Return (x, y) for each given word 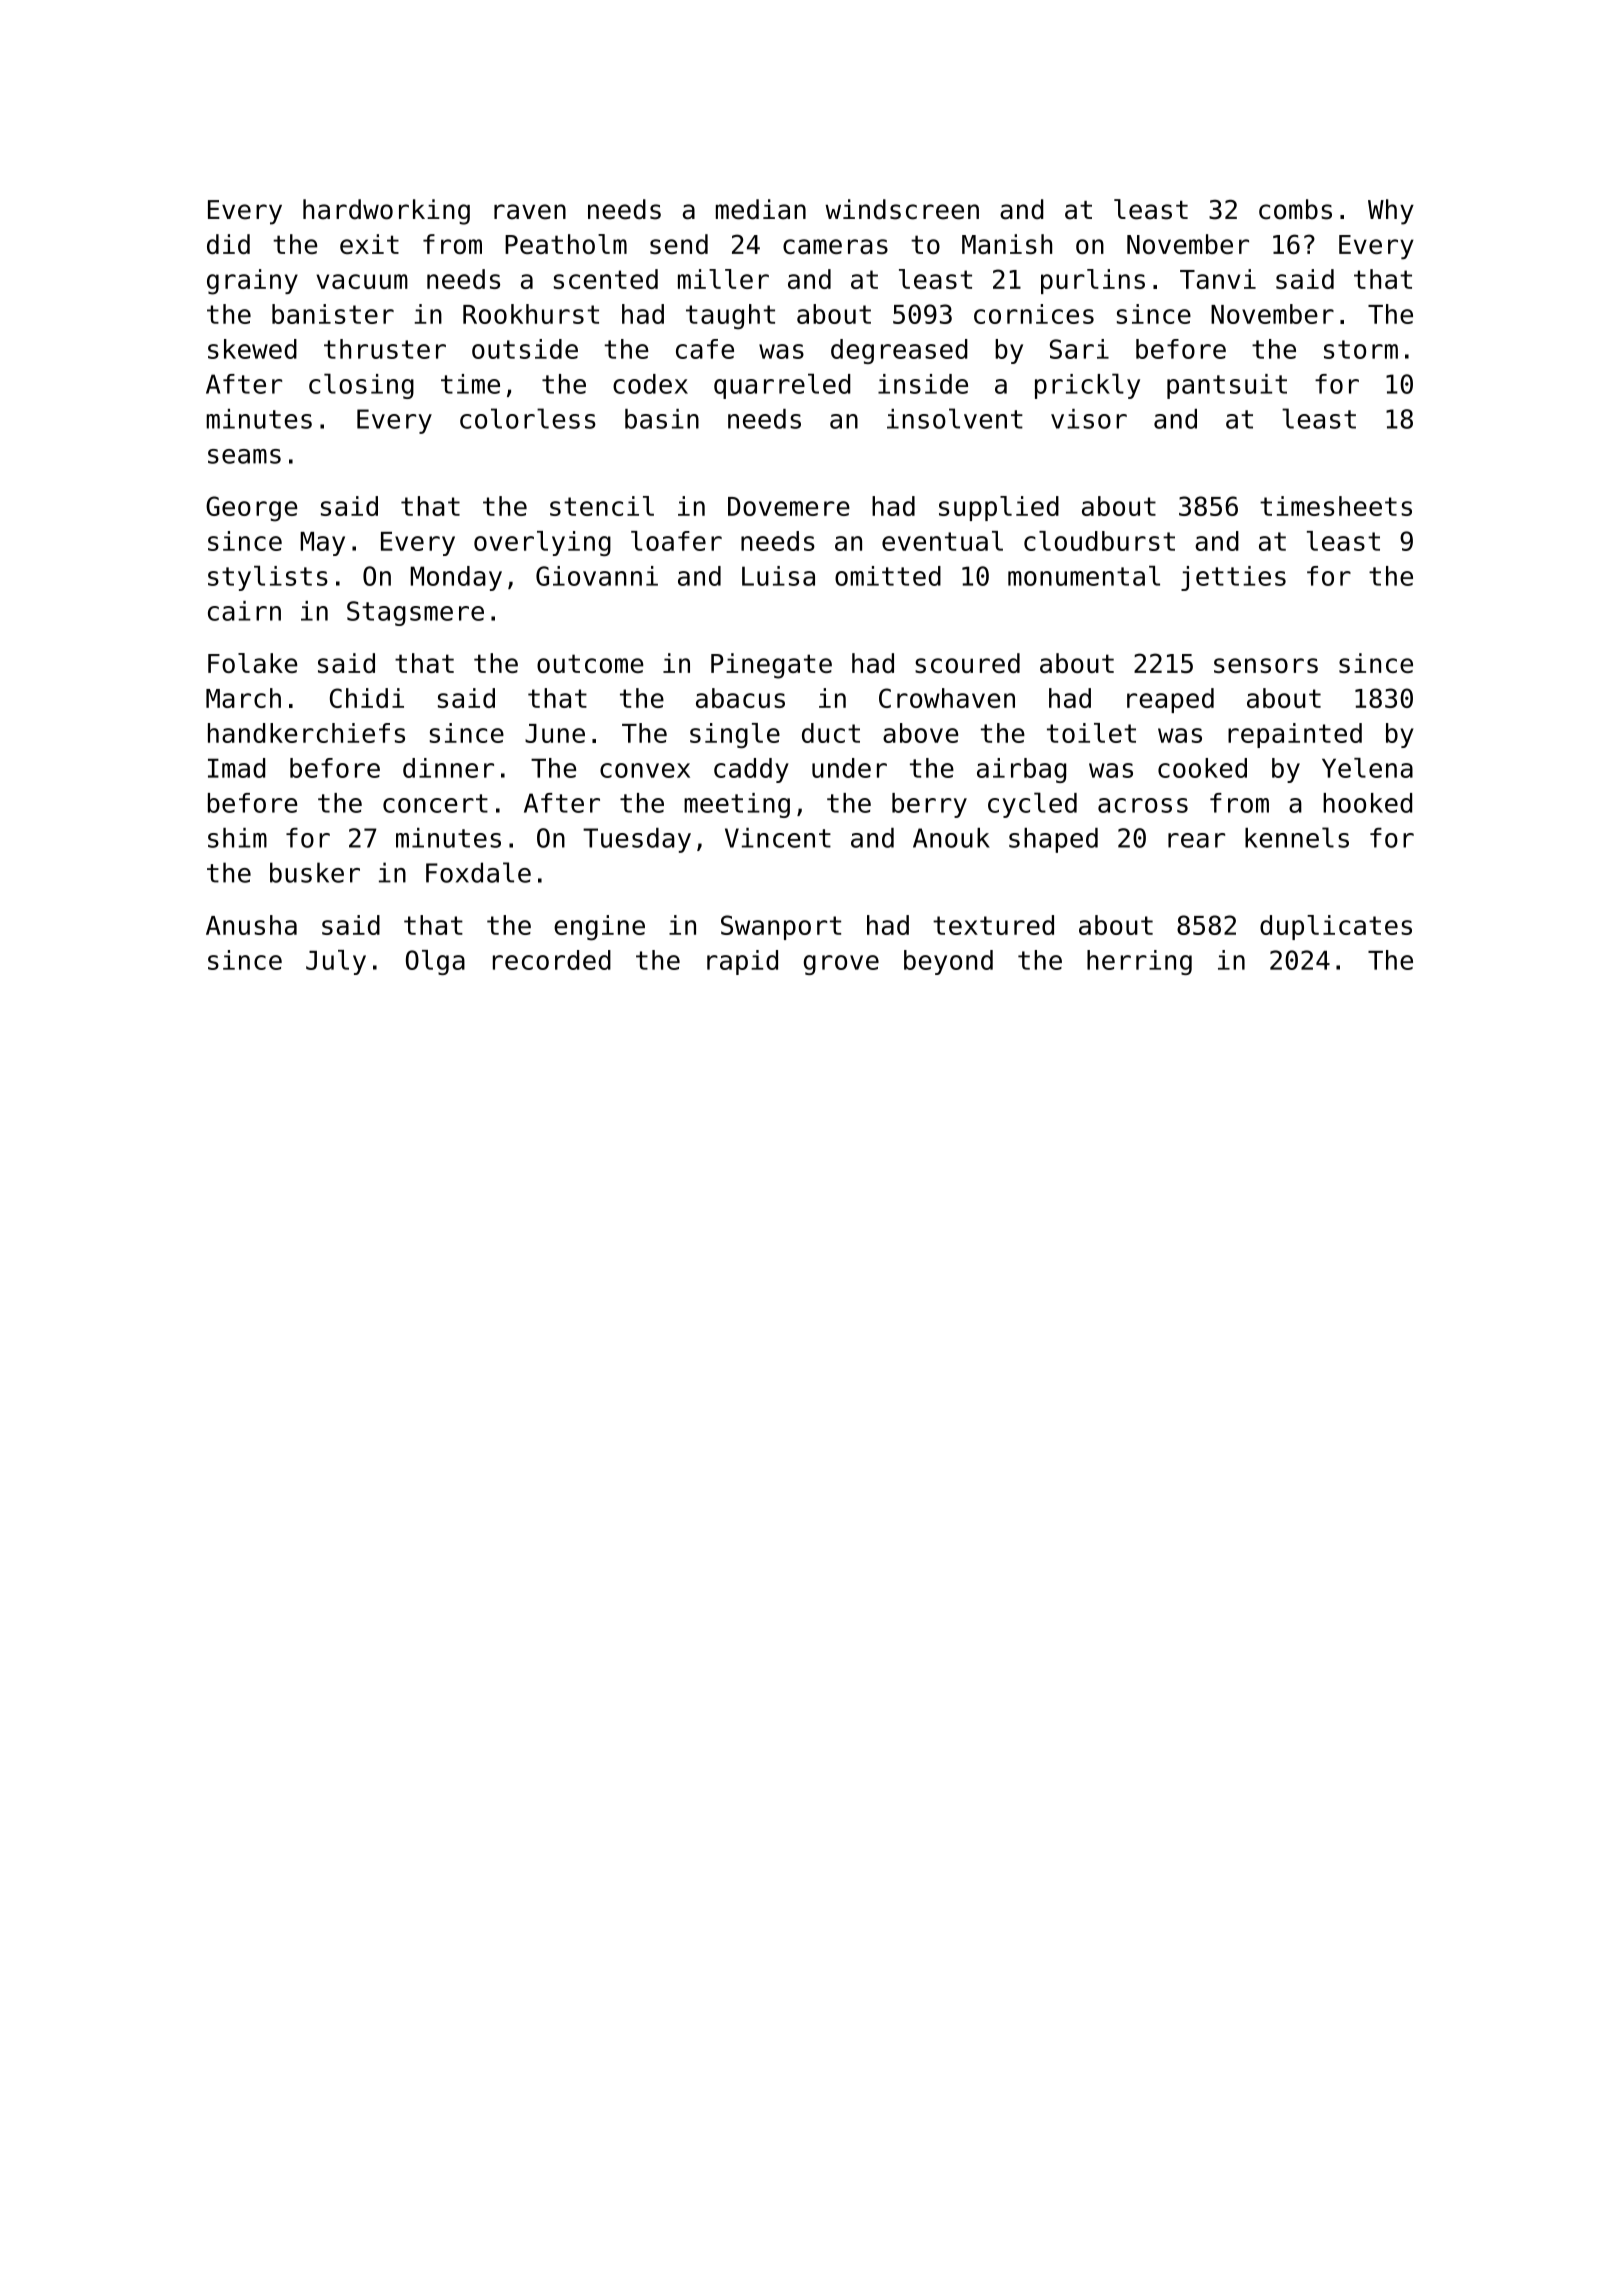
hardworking (386, 212)
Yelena (1367, 768)
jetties (1233, 578)
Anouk (951, 838)
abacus (740, 698)
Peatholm (566, 244)
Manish (1007, 244)
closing (361, 386)
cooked (1202, 768)
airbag (1021, 770)
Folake (252, 663)
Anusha (251, 925)
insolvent (955, 418)
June (555, 733)
